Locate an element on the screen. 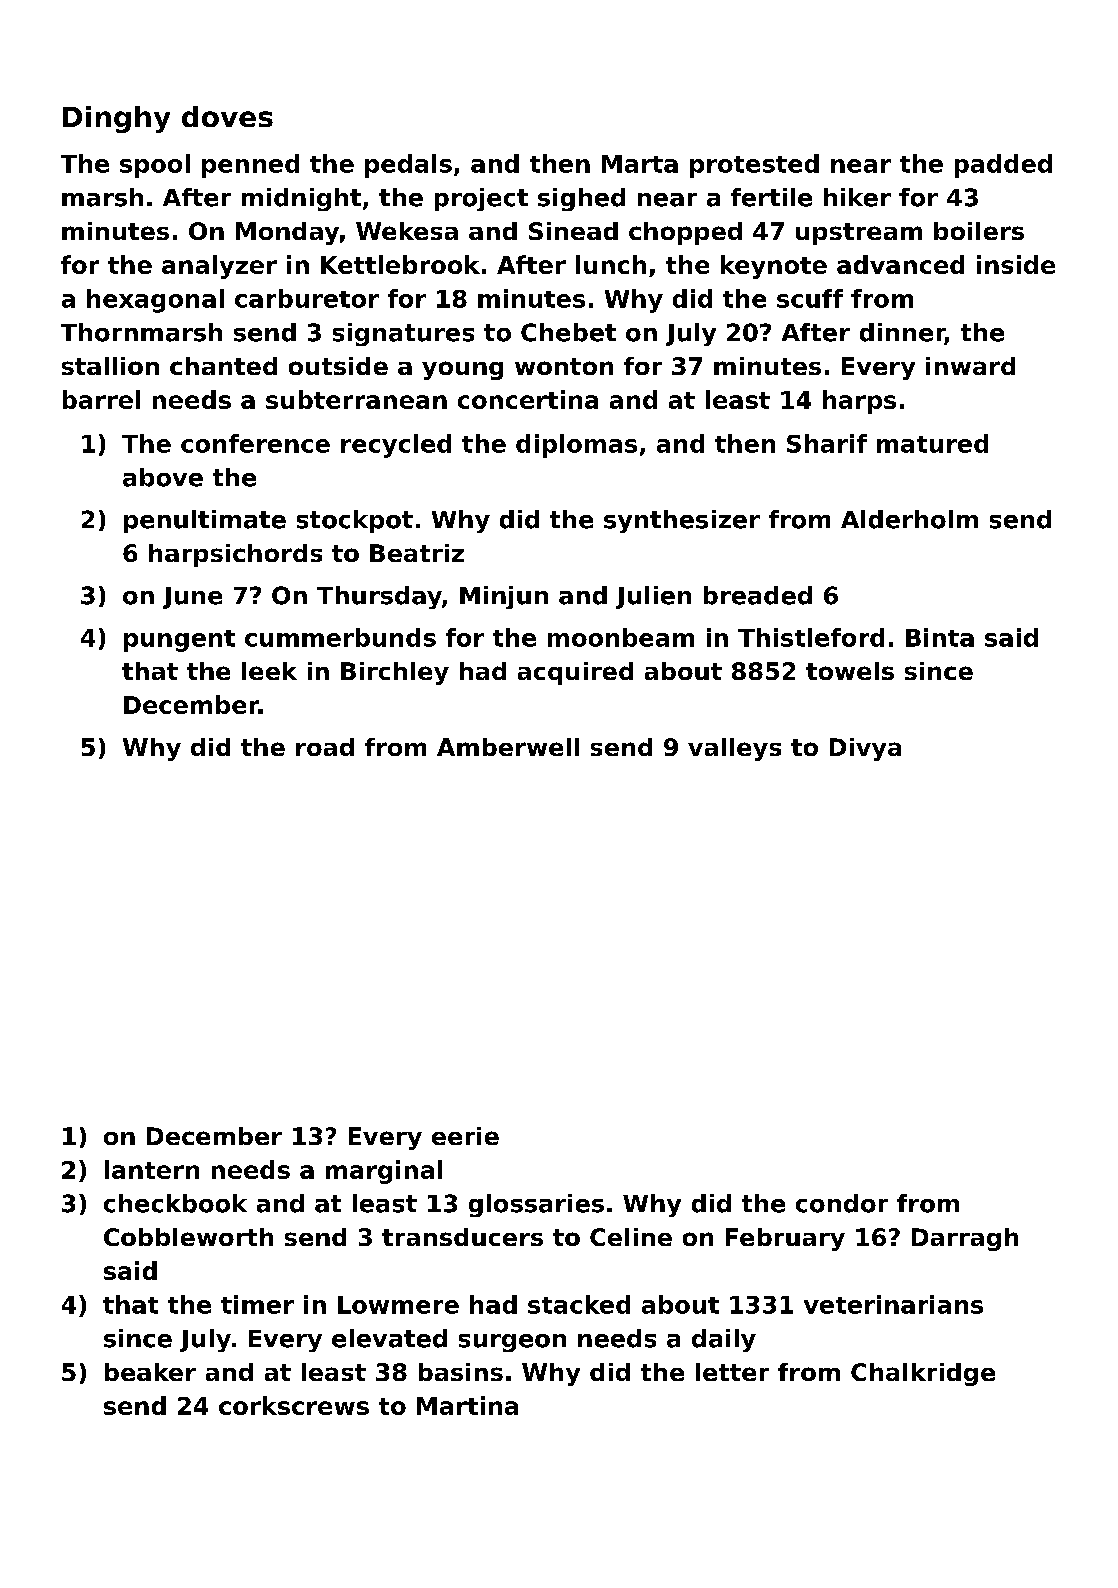 Image resolution: width=1118 pixels, height=1588 pixels. Binta is located at coordinates (940, 637).
